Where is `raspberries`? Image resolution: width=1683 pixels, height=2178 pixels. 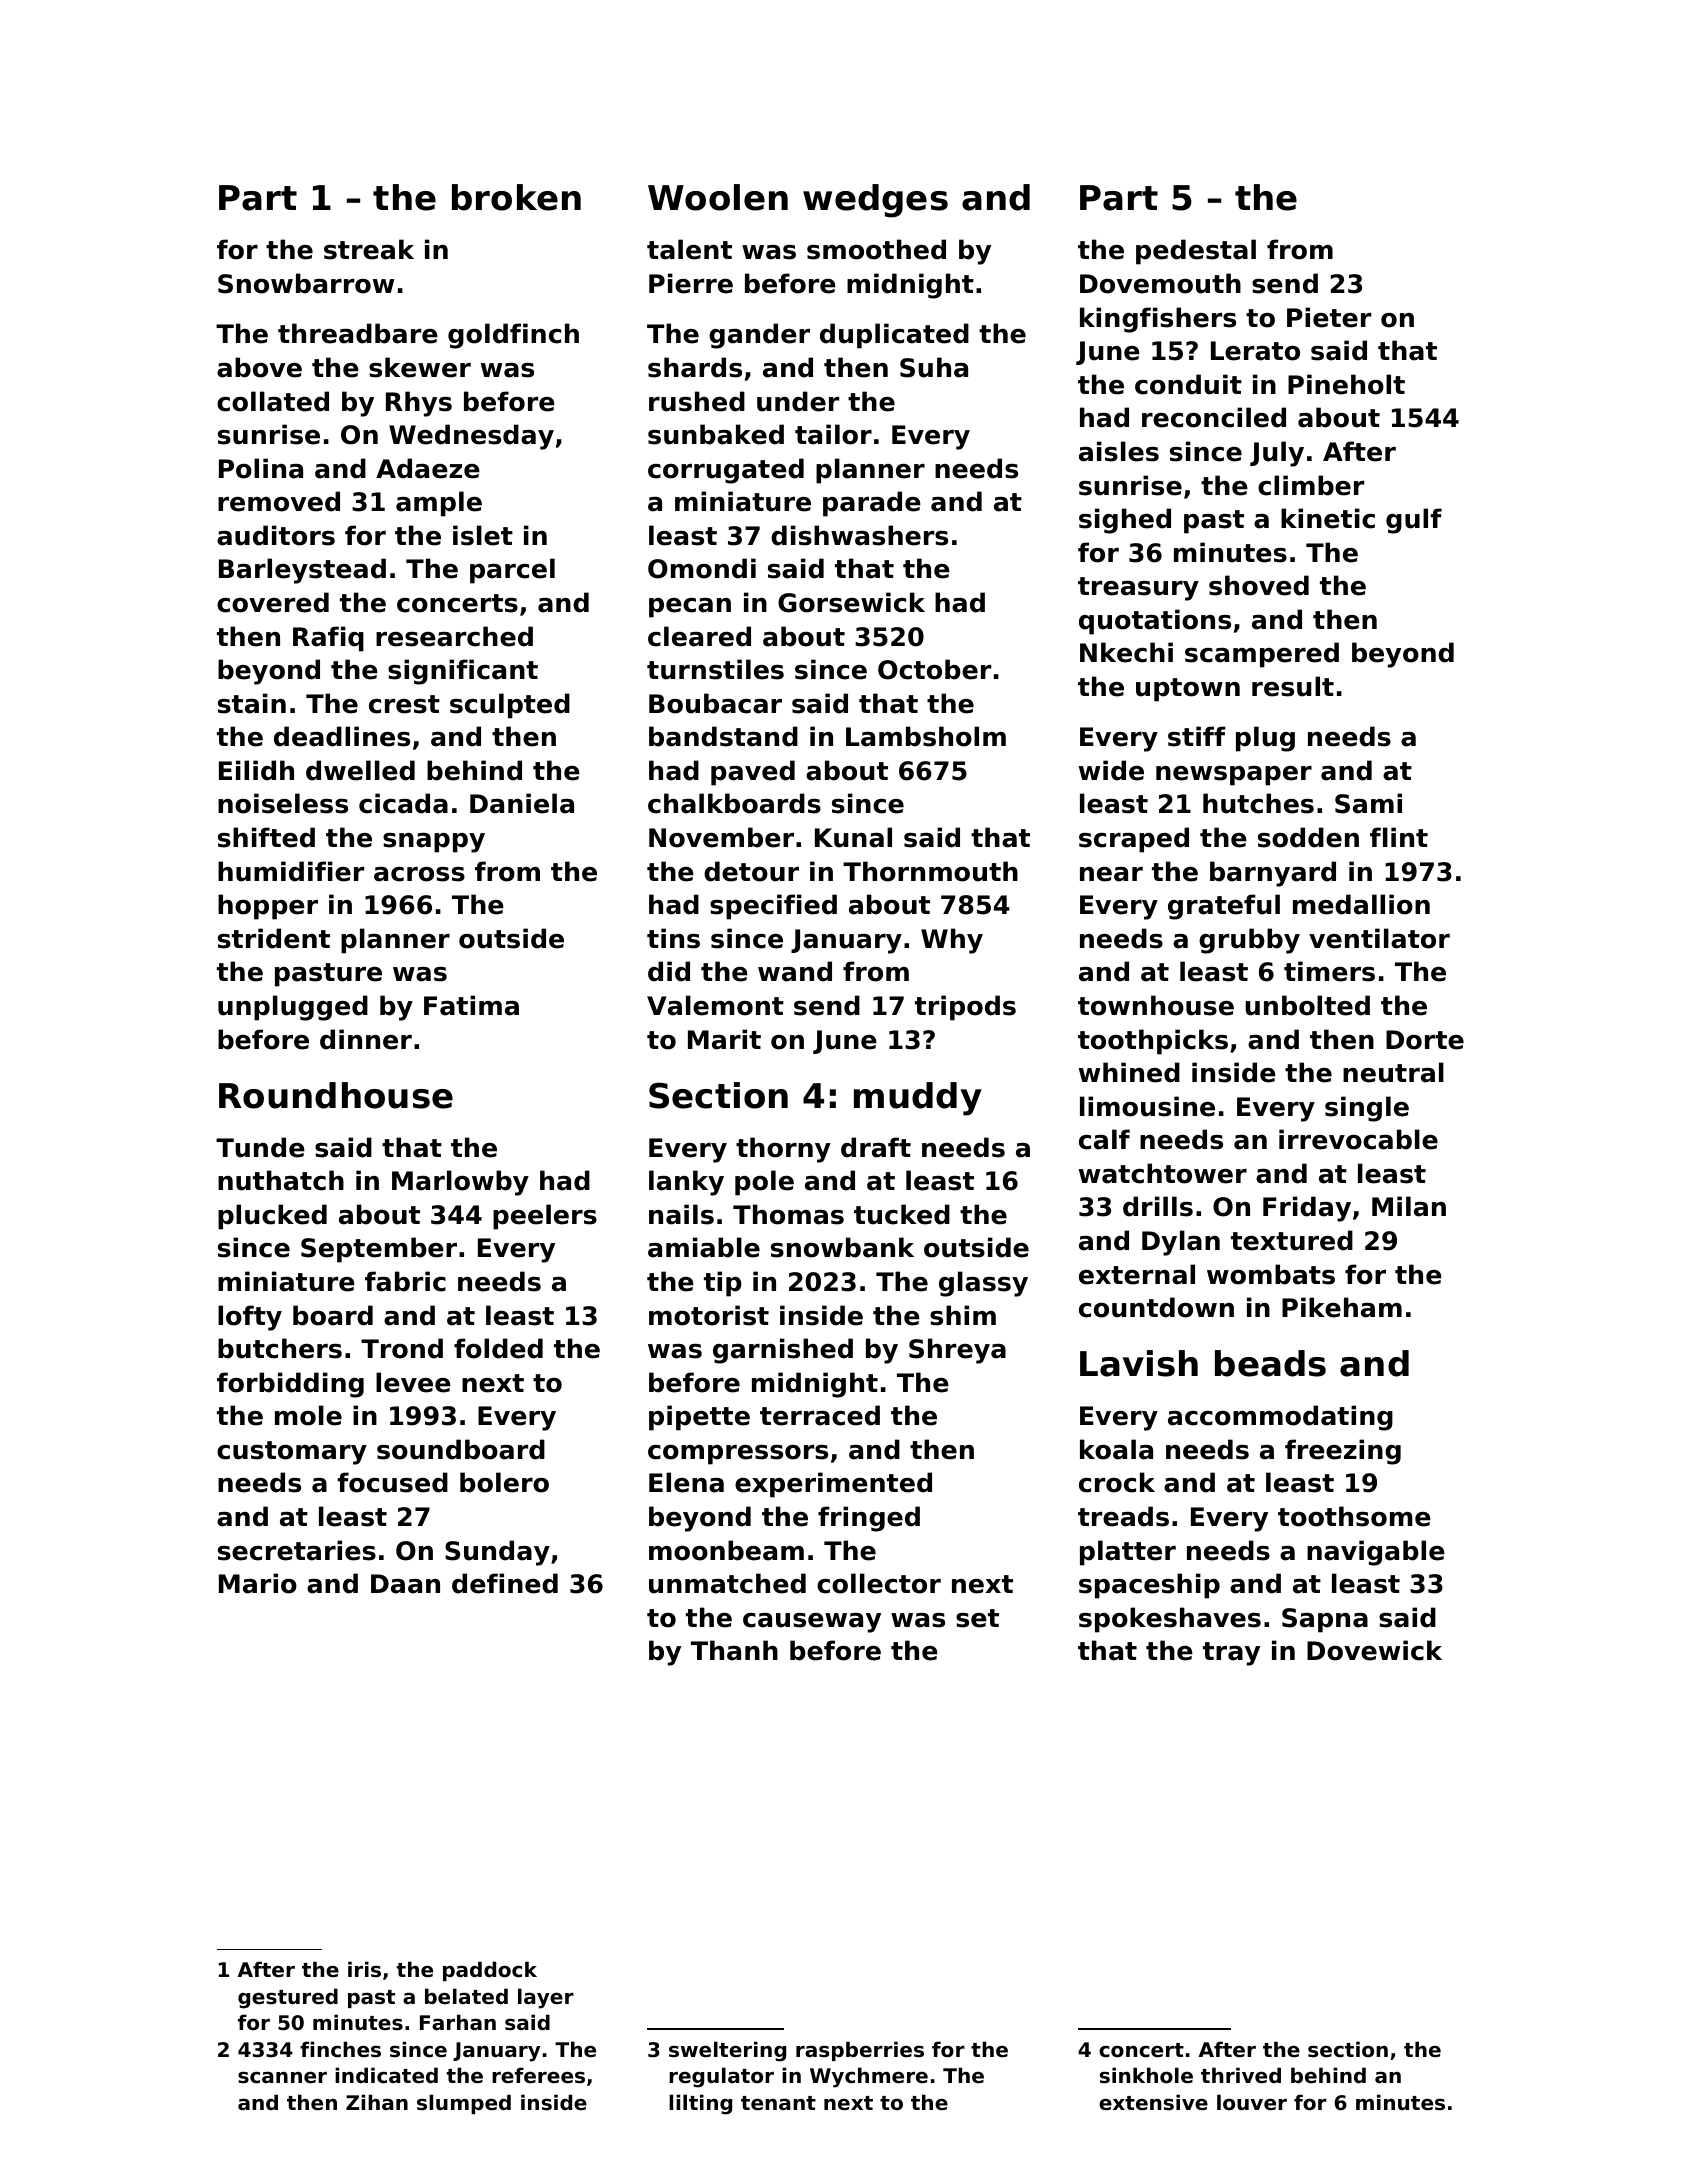
raspberries is located at coordinates (860, 2051).
